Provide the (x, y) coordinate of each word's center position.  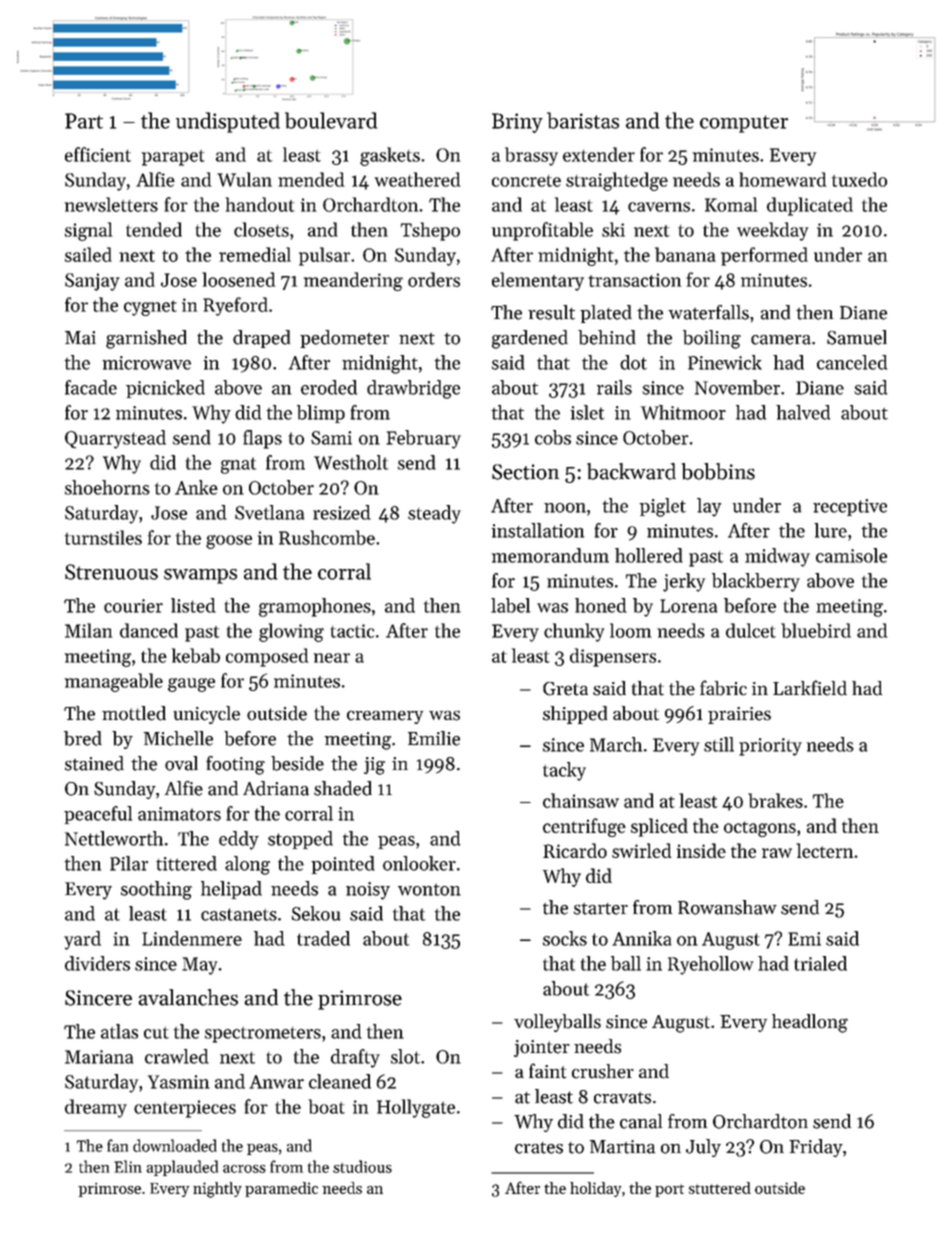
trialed (820, 963)
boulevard (331, 120)
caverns (659, 207)
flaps (262, 439)
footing (235, 765)
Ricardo (575, 850)
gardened (530, 339)
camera (781, 340)
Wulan (244, 179)
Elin (128, 1166)
